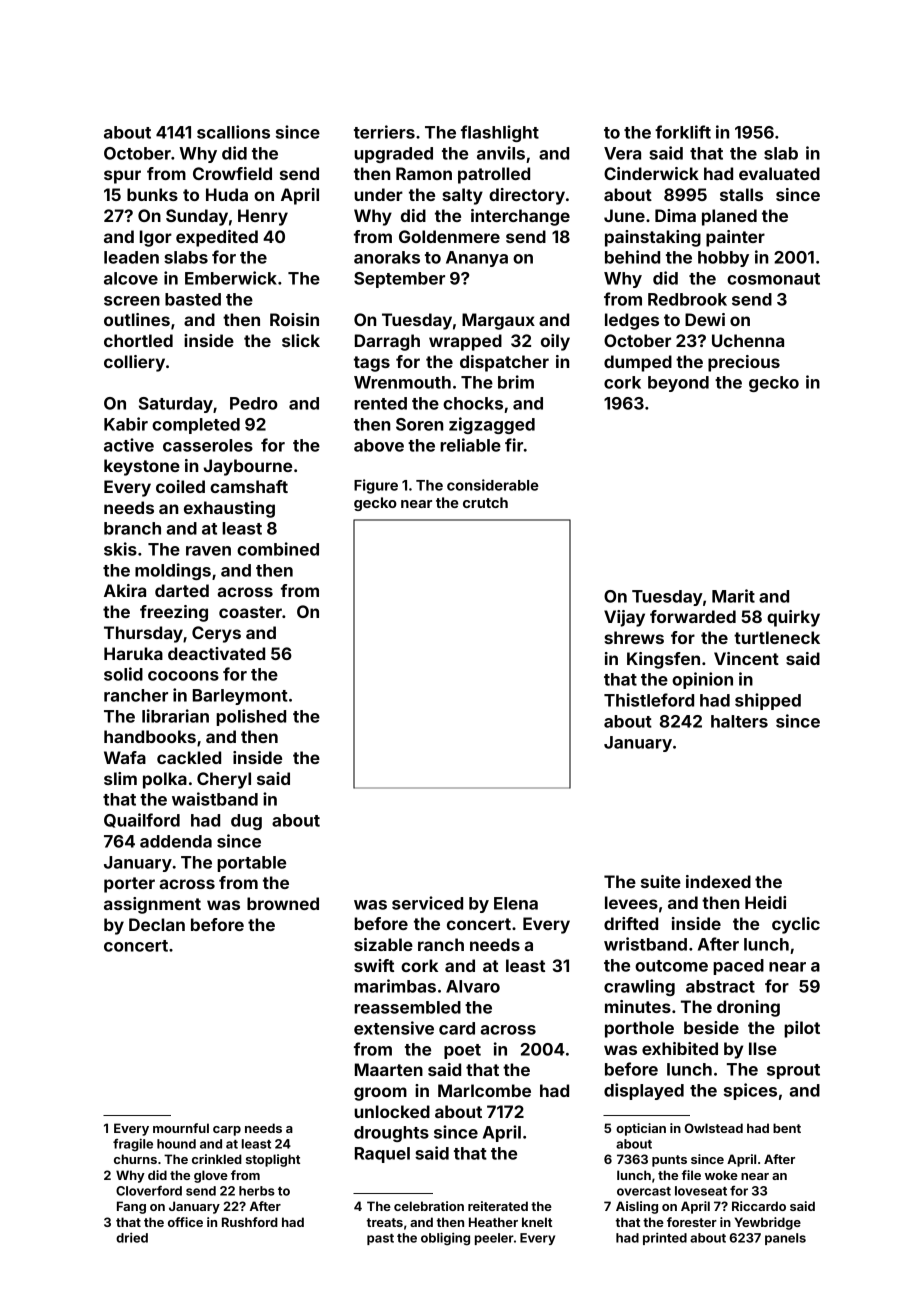 The width and height of the image is (924, 1308). I want to click on beyond, so click(678, 384).
